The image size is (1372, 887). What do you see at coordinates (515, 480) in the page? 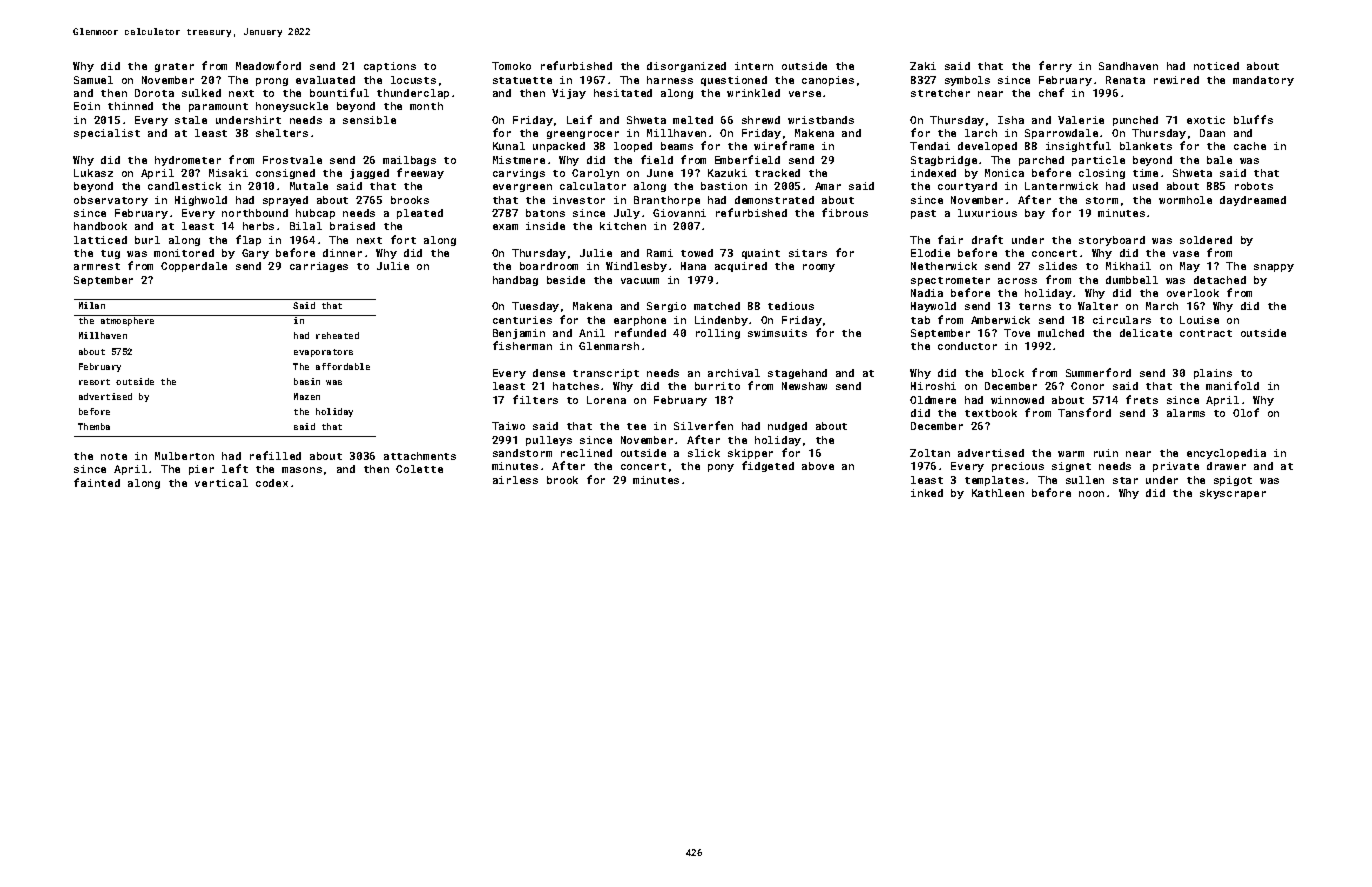
I see `airless` at bounding box center [515, 480].
